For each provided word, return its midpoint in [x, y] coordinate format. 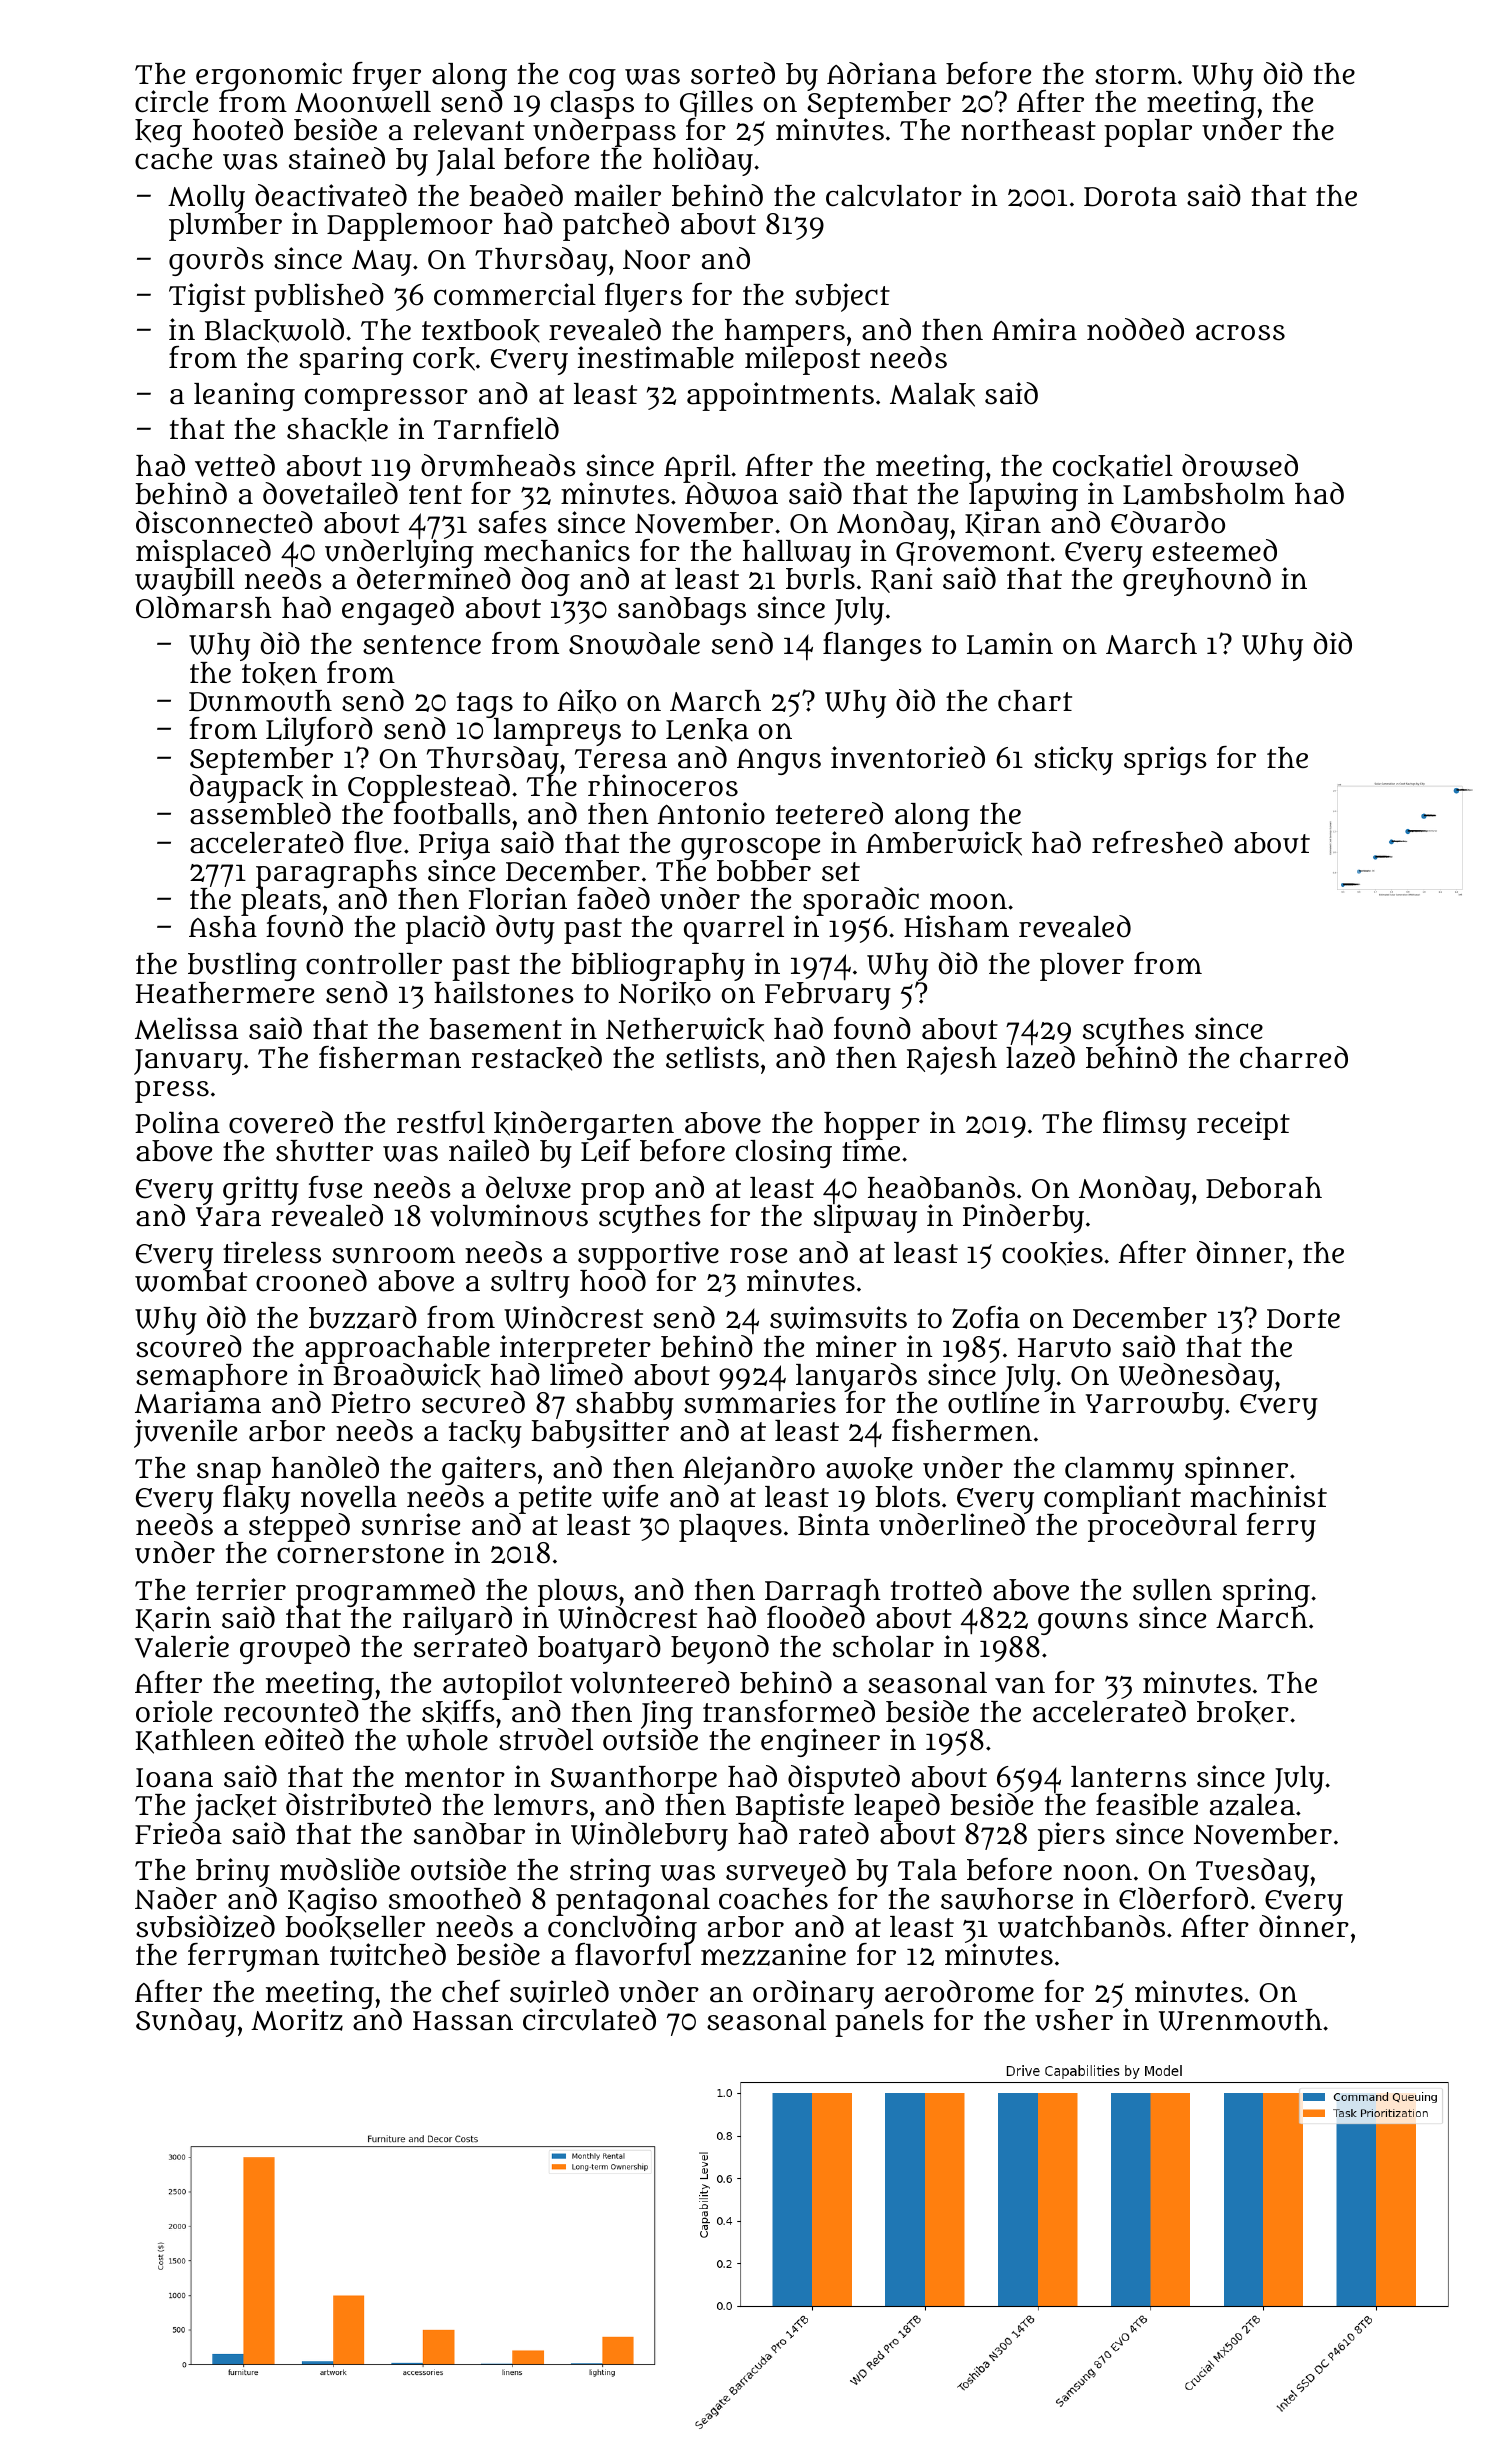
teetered [829, 813]
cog [591, 80]
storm [1136, 75]
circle [171, 101]
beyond [720, 1649]
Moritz [297, 2019]
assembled [260, 814]
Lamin [1010, 643]
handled [325, 1467]
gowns [1083, 1623]
